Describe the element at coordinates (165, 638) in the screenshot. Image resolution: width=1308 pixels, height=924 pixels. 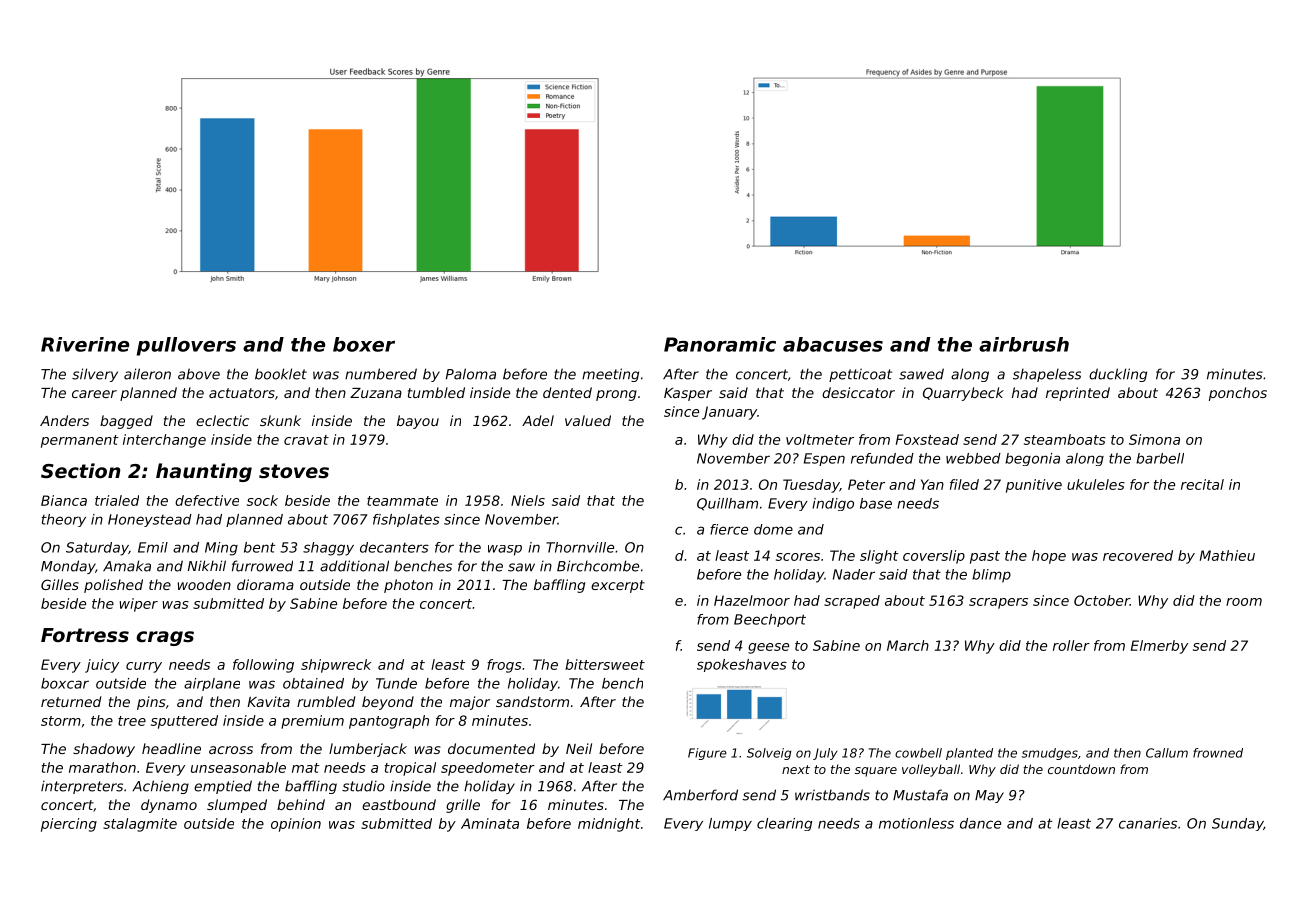
I see `crags` at that location.
